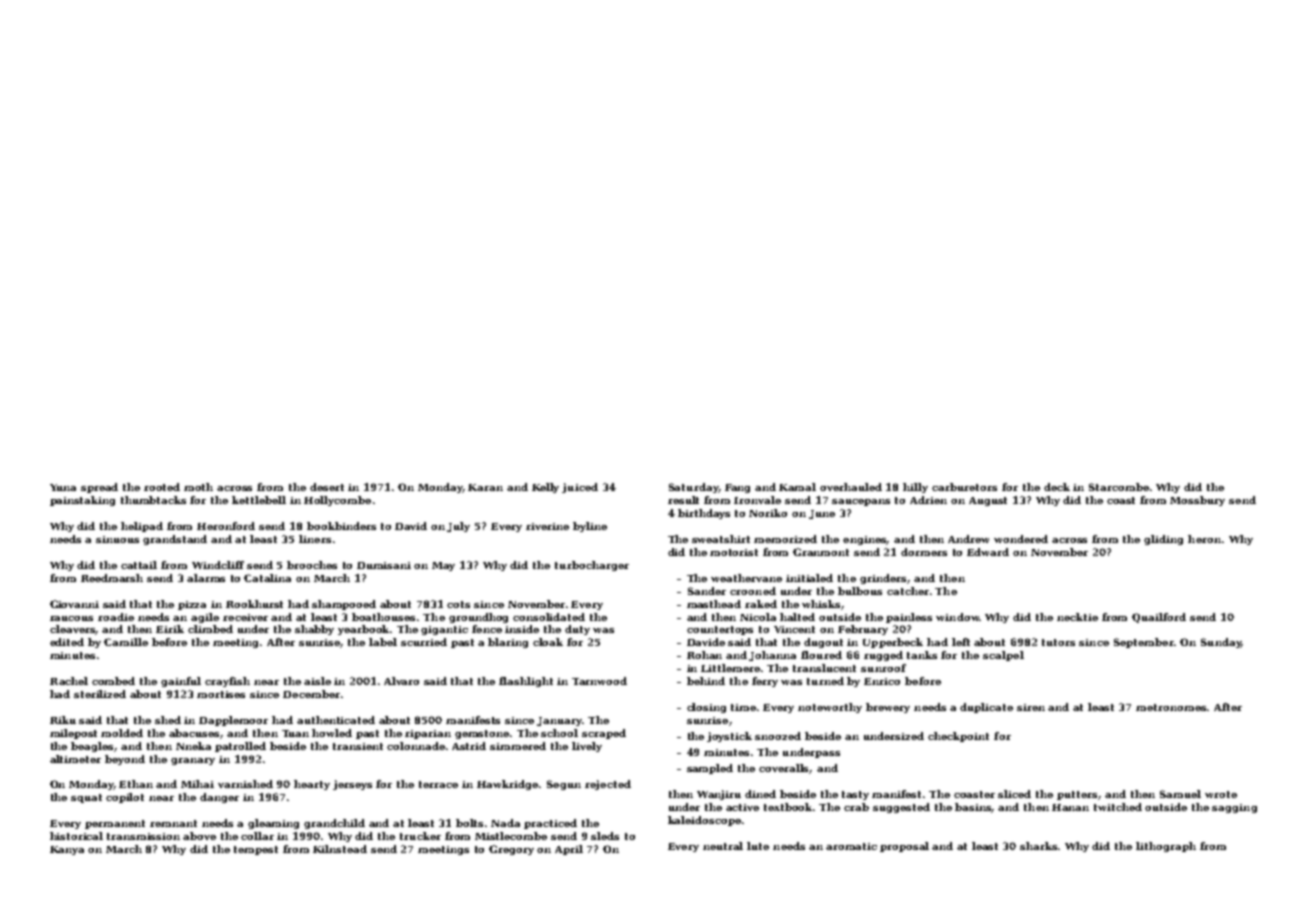  I want to click on aromatic, so click(851, 846).
